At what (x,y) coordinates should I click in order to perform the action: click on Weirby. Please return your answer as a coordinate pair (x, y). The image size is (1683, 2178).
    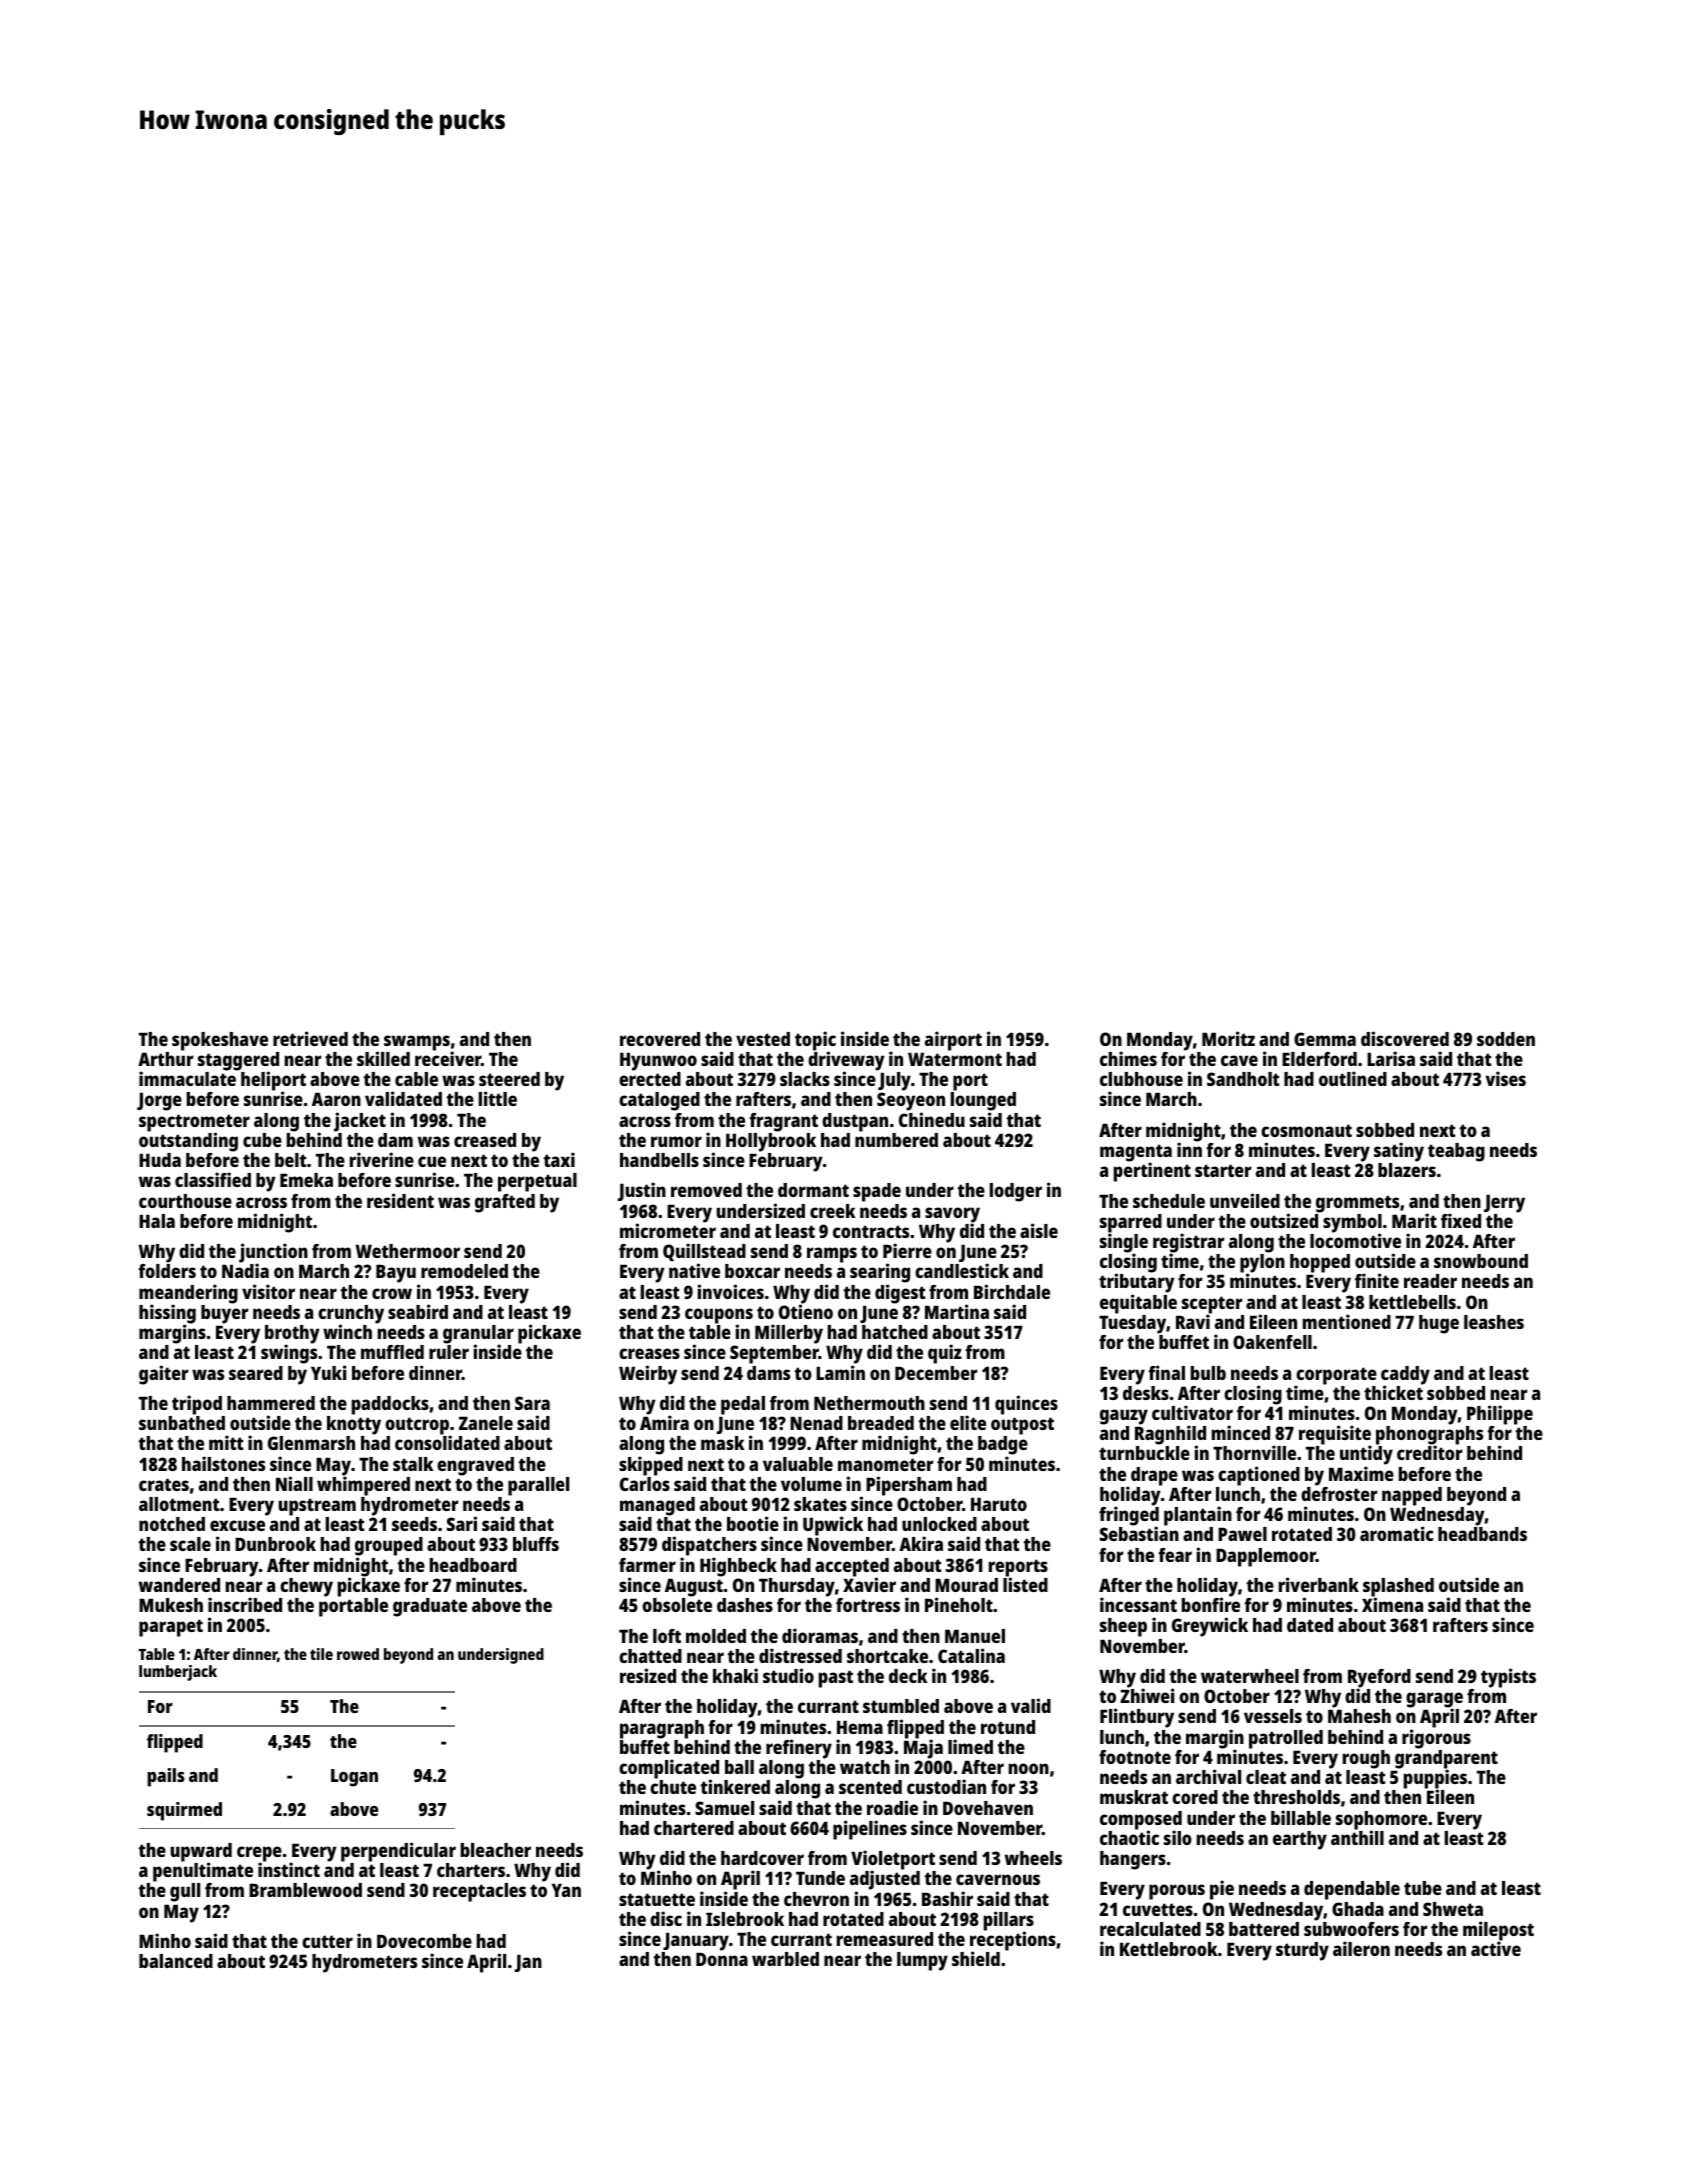
    Looking at the image, I should click on (648, 1375).
